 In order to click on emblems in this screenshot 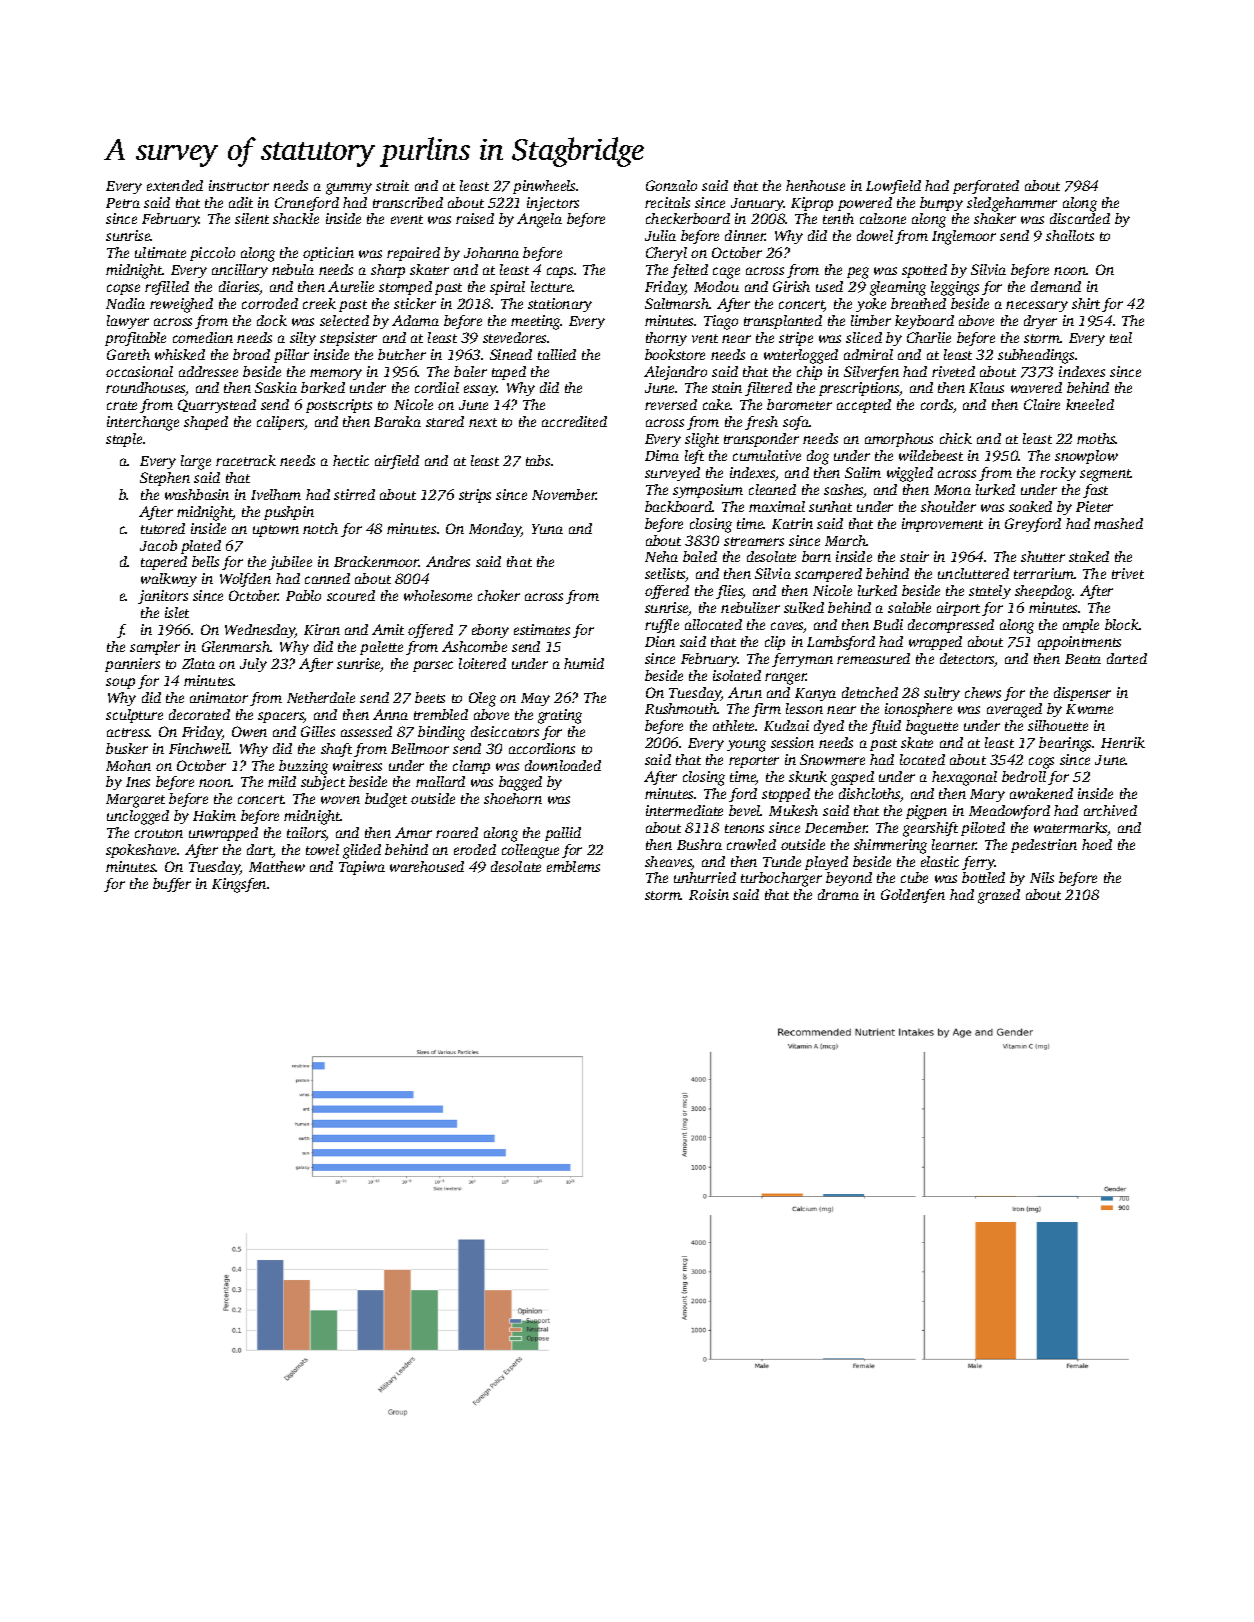, I will do `click(573, 866)`.
